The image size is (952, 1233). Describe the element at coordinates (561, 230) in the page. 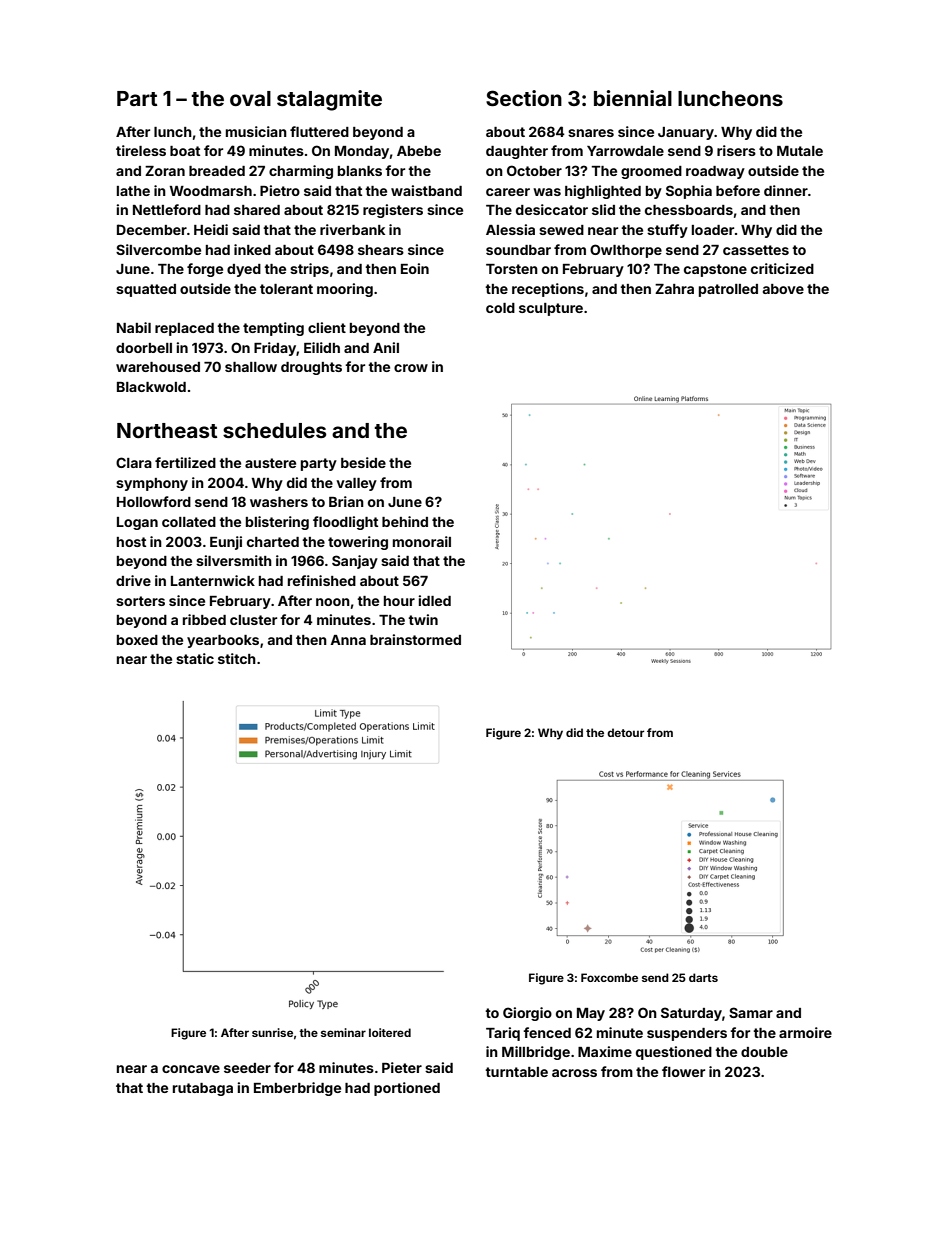

I see `sewed` at that location.
